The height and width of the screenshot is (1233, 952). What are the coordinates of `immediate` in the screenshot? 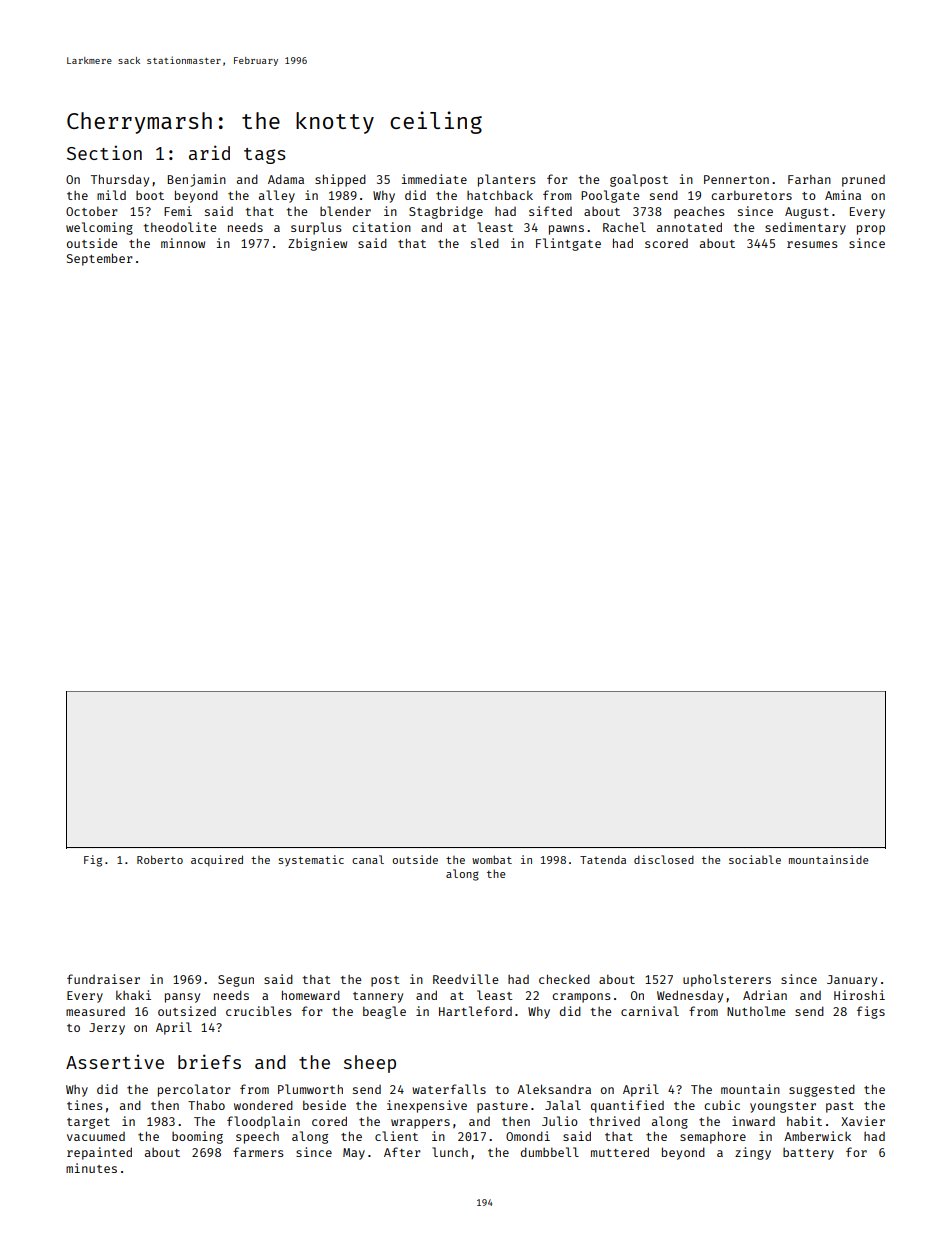 It's located at (434, 179).
